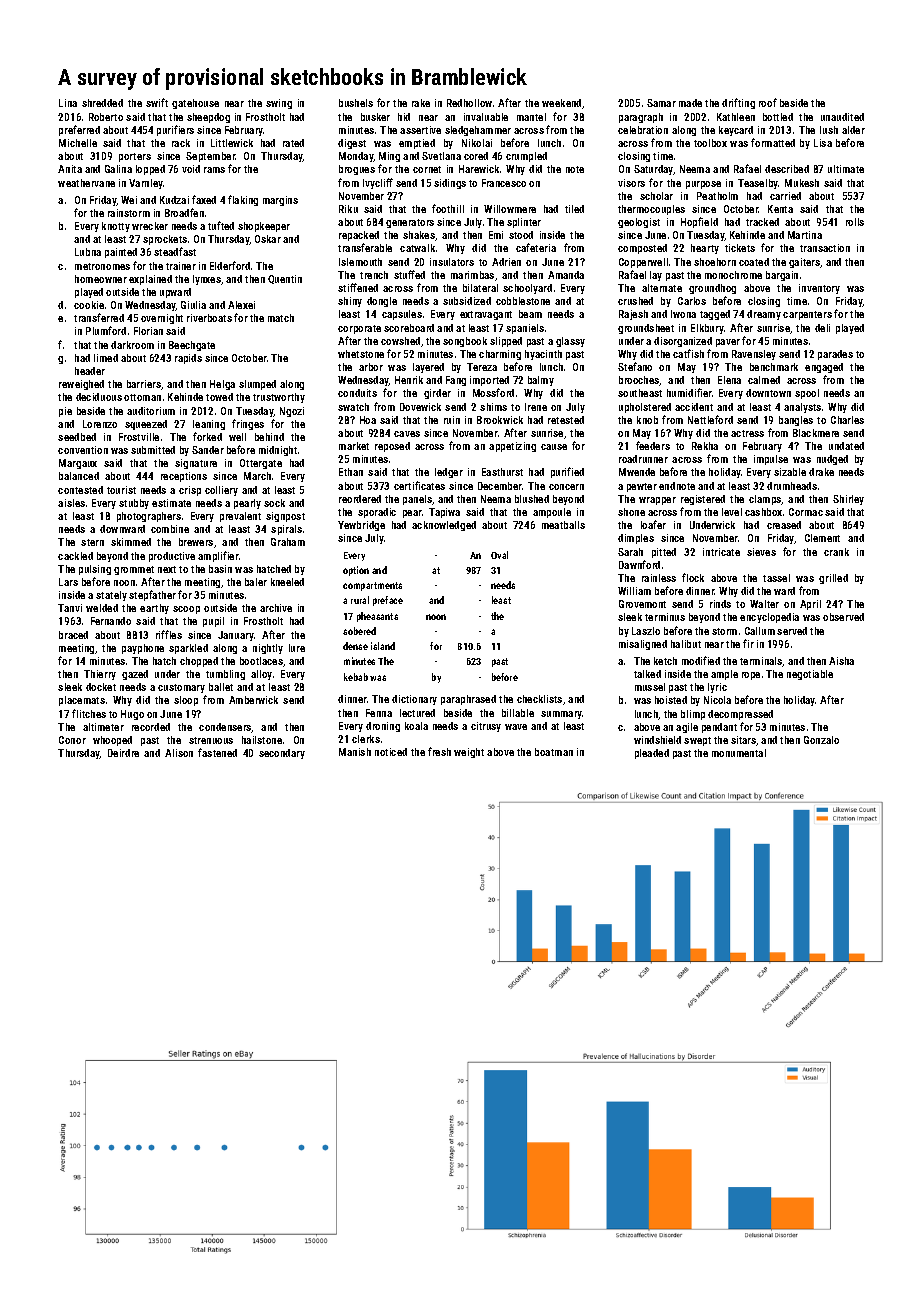 Image resolution: width=924 pixels, height=1308 pixels. I want to click on tickets, so click(740, 248).
